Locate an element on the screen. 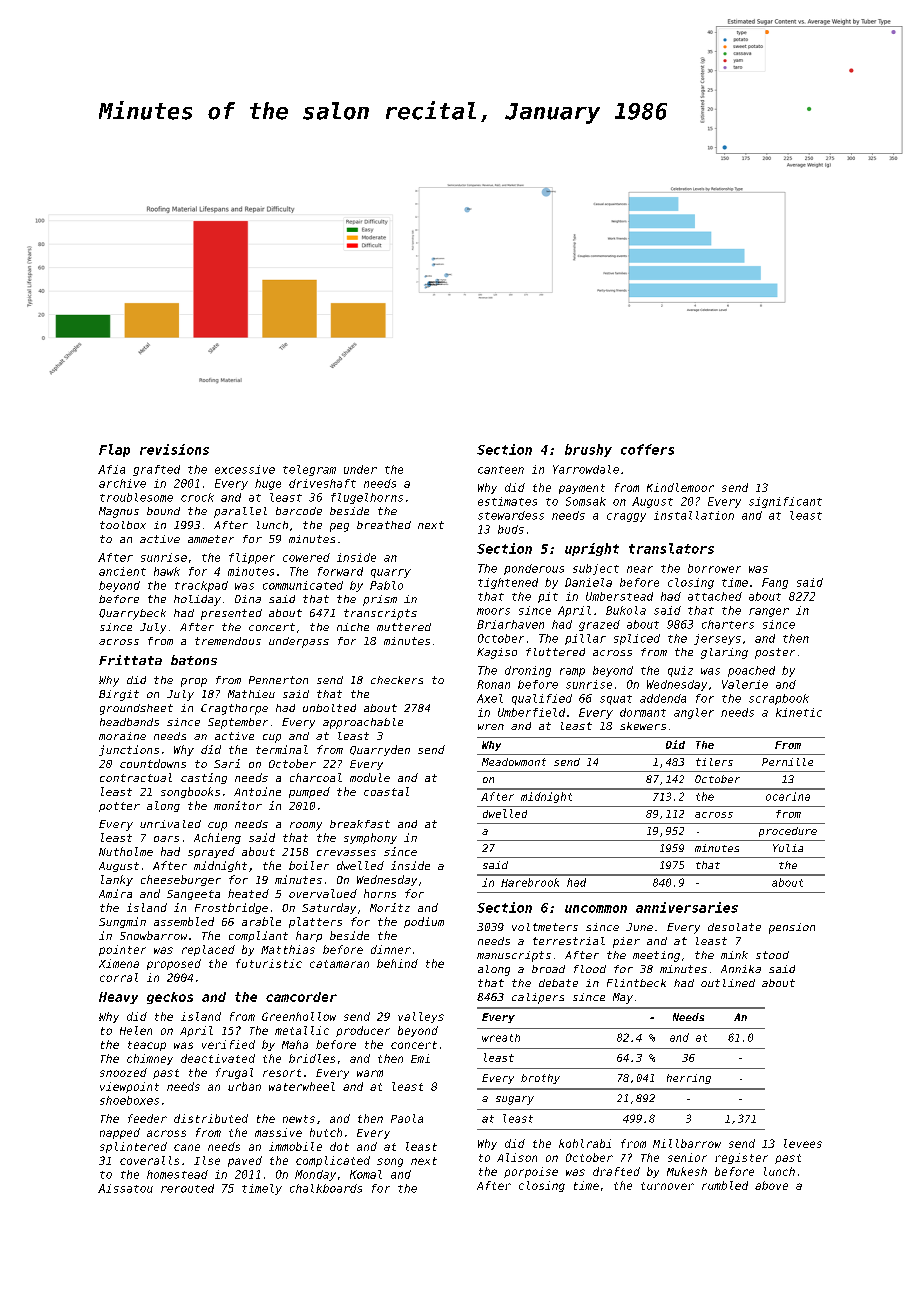  pier is located at coordinates (626, 942).
